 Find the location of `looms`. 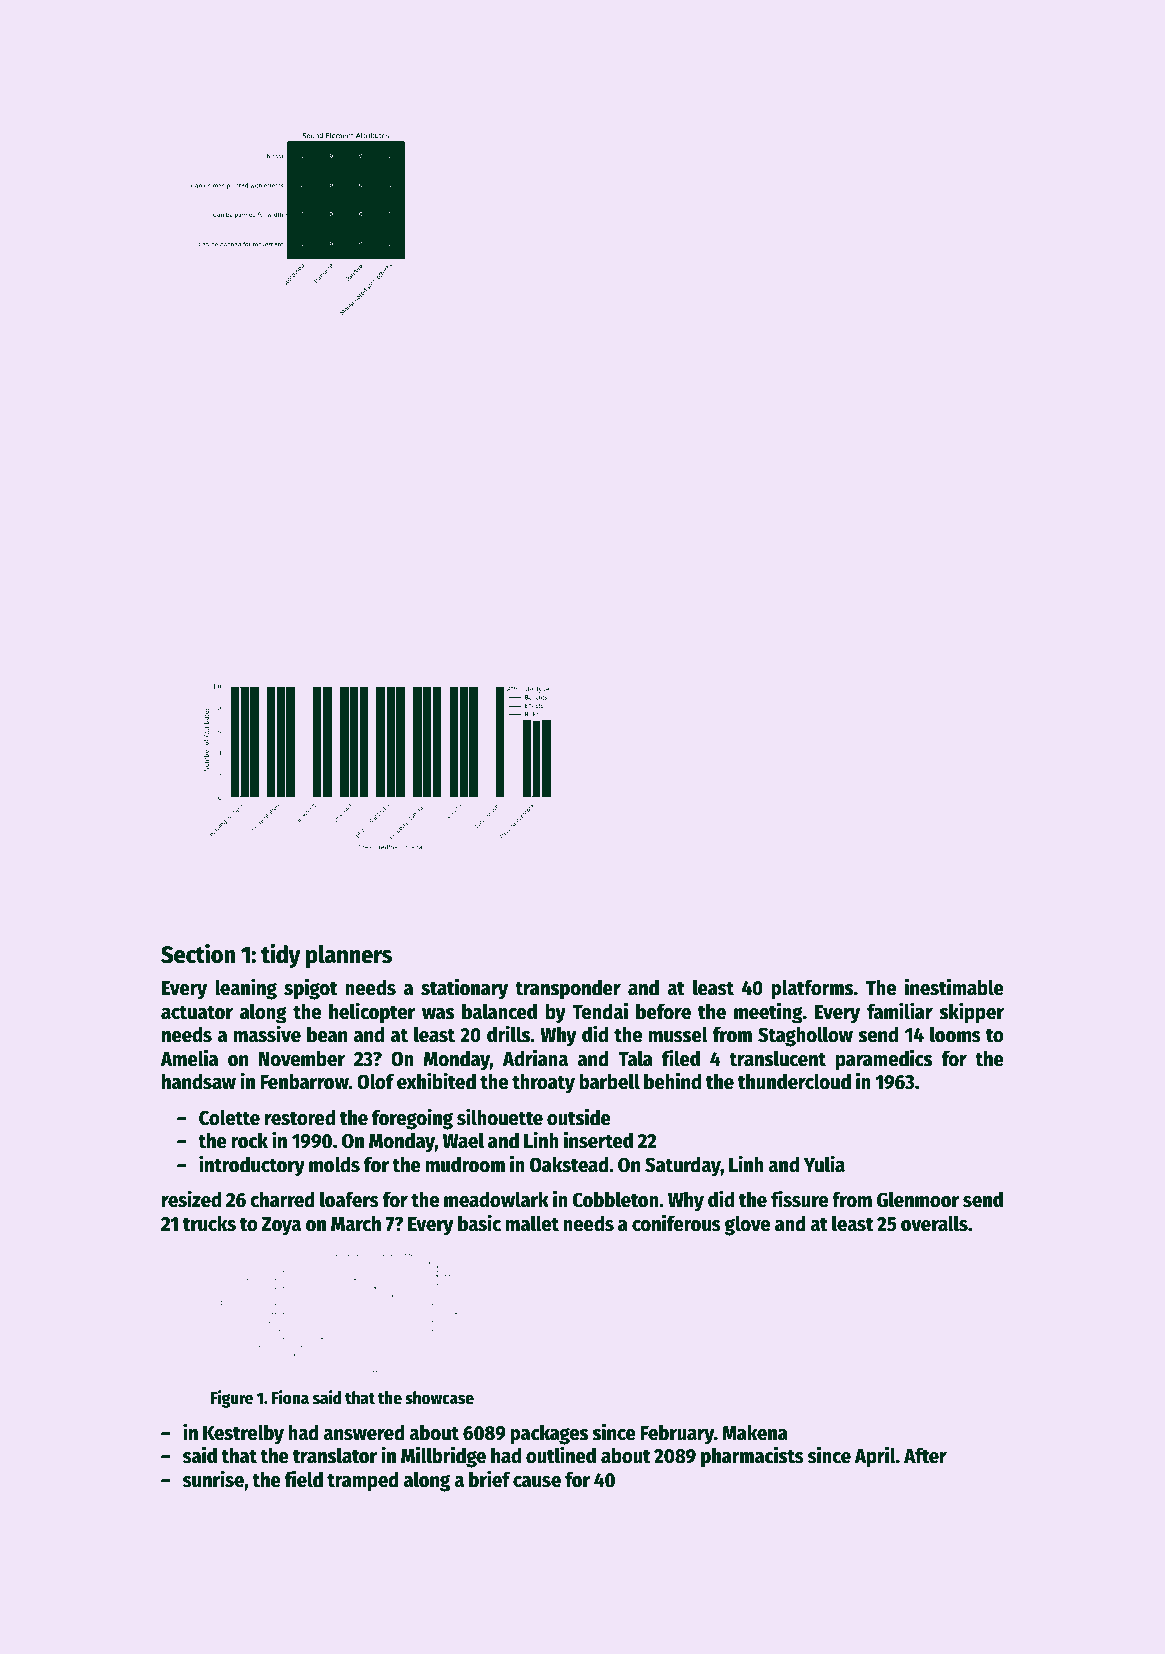

looms is located at coordinates (955, 1035).
